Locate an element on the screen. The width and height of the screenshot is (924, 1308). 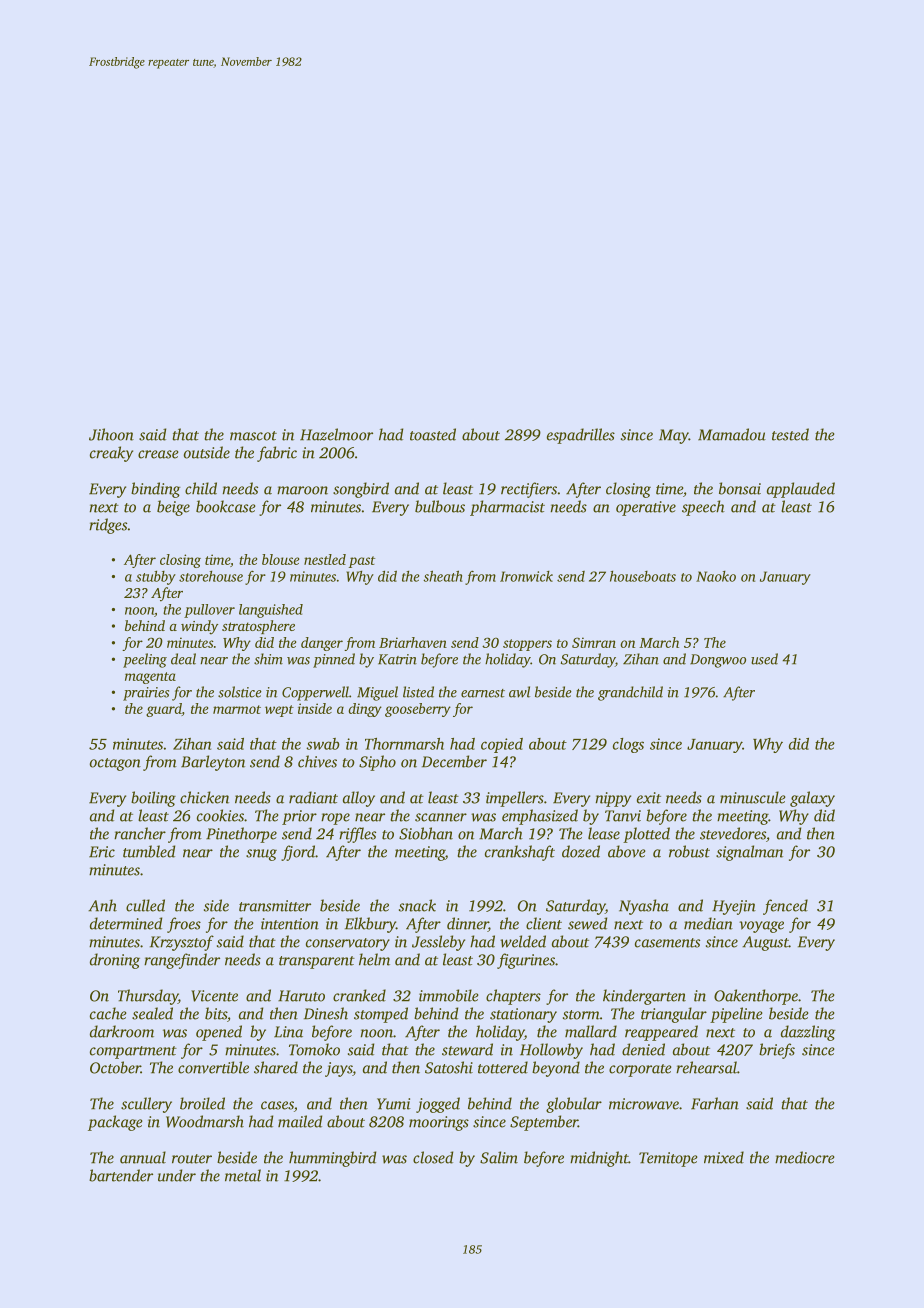
languished is located at coordinates (271, 611).
